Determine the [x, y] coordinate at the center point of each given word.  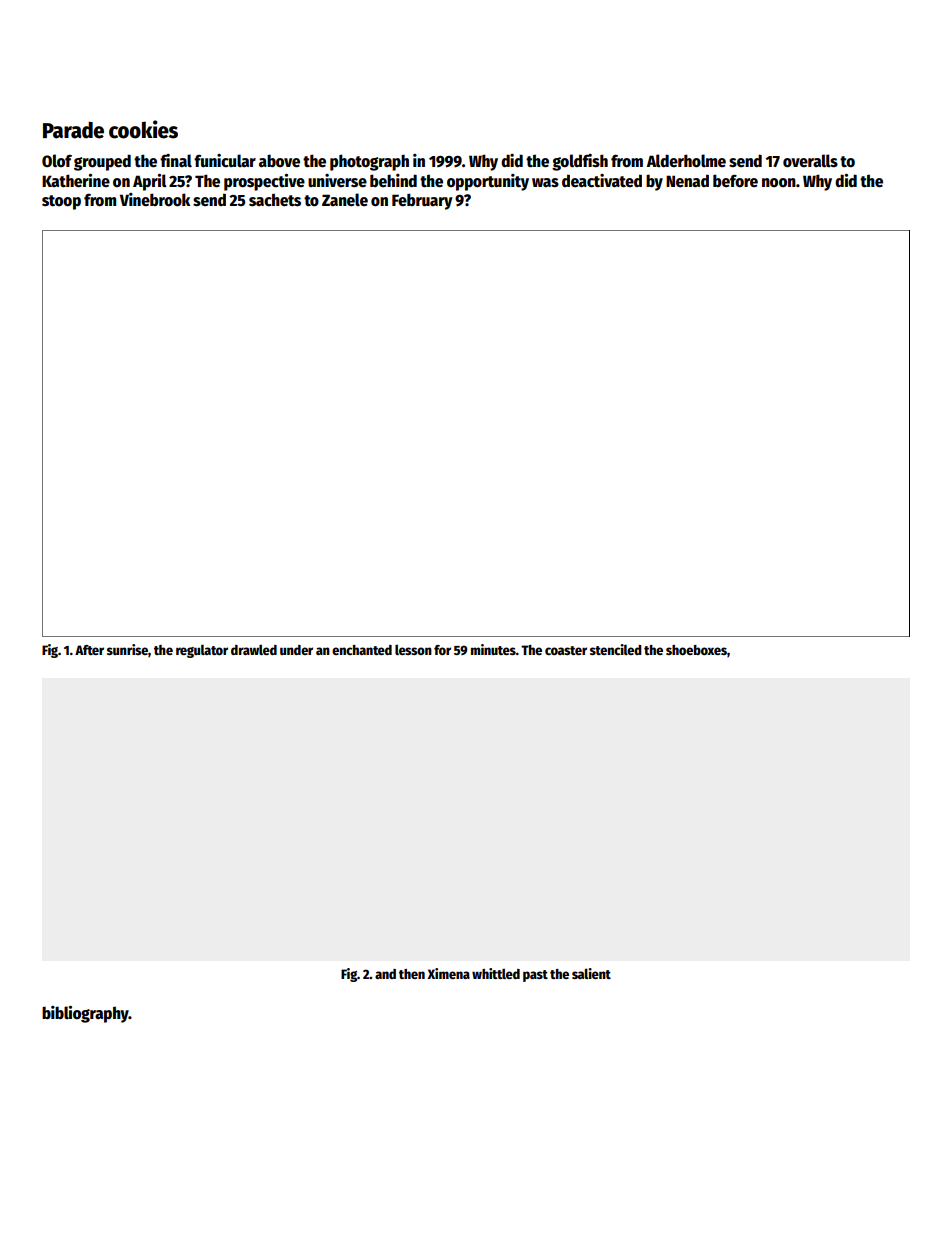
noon [779, 182]
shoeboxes [696, 650]
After [89, 650]
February [422, 201]
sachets [275, 200]
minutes [493, 649]
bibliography [85, 1014]
